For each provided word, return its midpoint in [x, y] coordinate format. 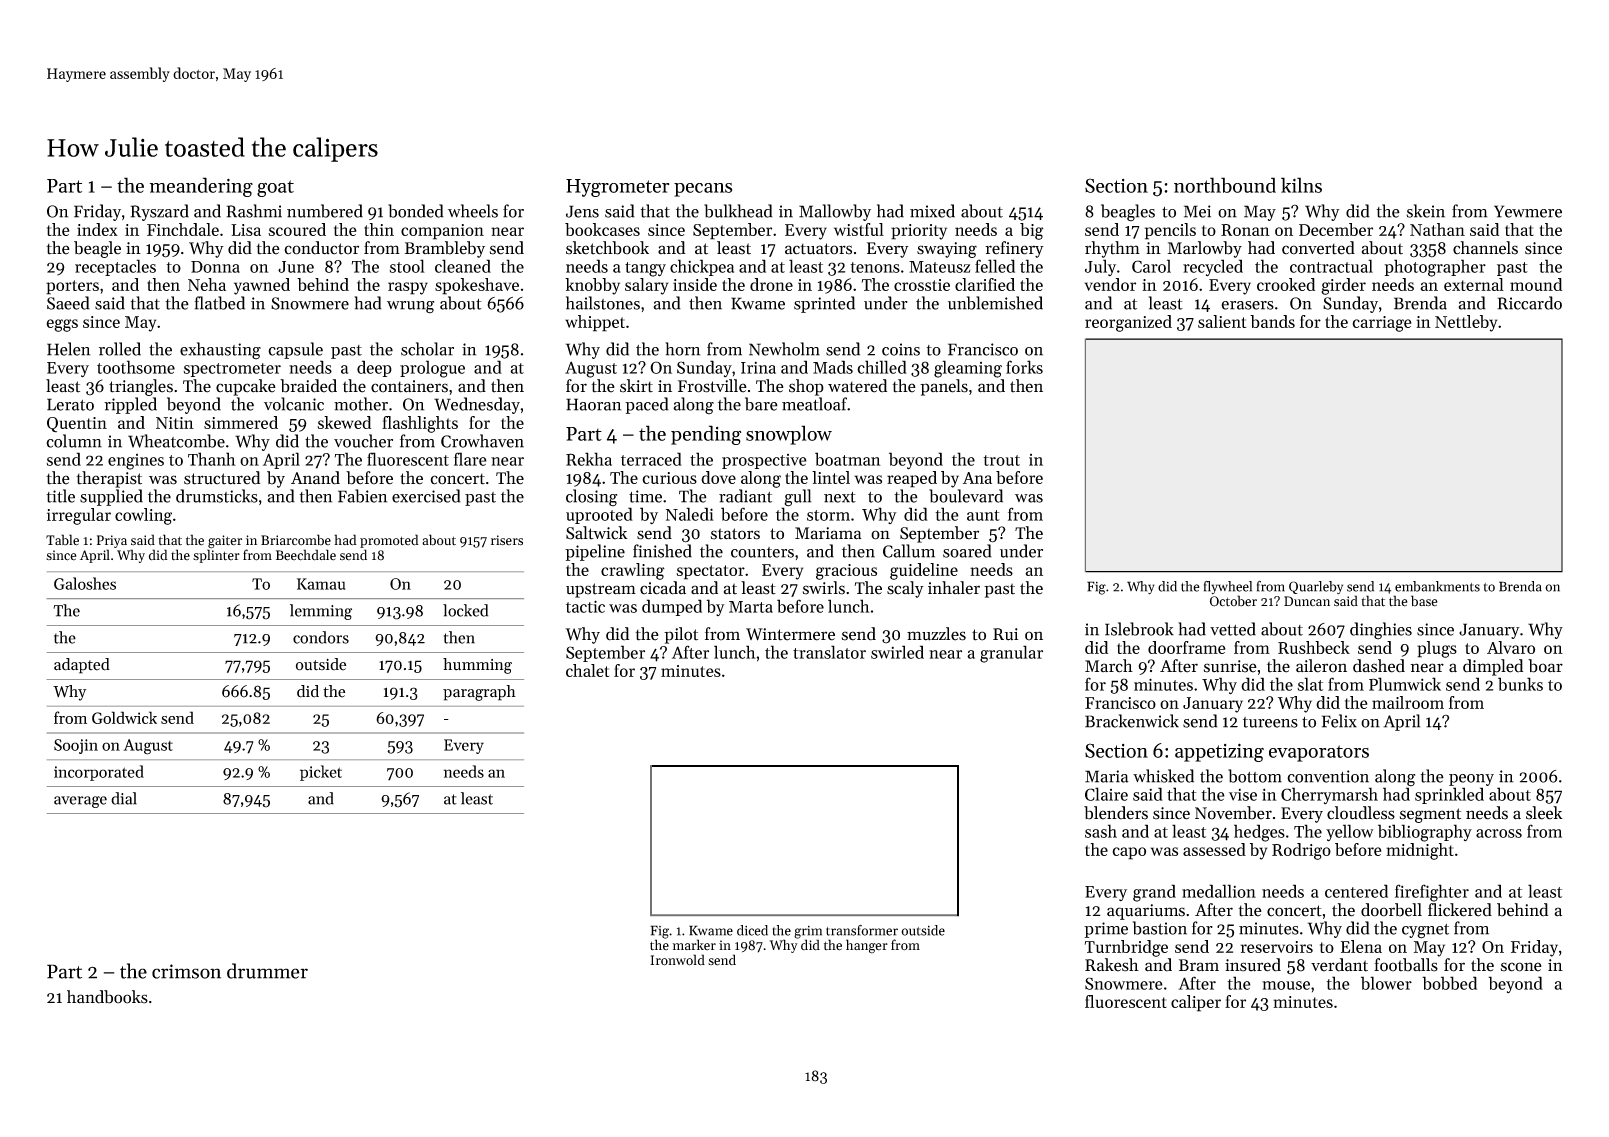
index [97, 229]
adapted [82, 666]
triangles [141, 387]
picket [321, 773]
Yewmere [1528, 211]
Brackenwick [1132, 721]
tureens [1270, 722]
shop [806, 387]
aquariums [1146, 912]
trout [1001, 460]
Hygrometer [617, 188]
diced [752, 930]
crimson [186, 971]
